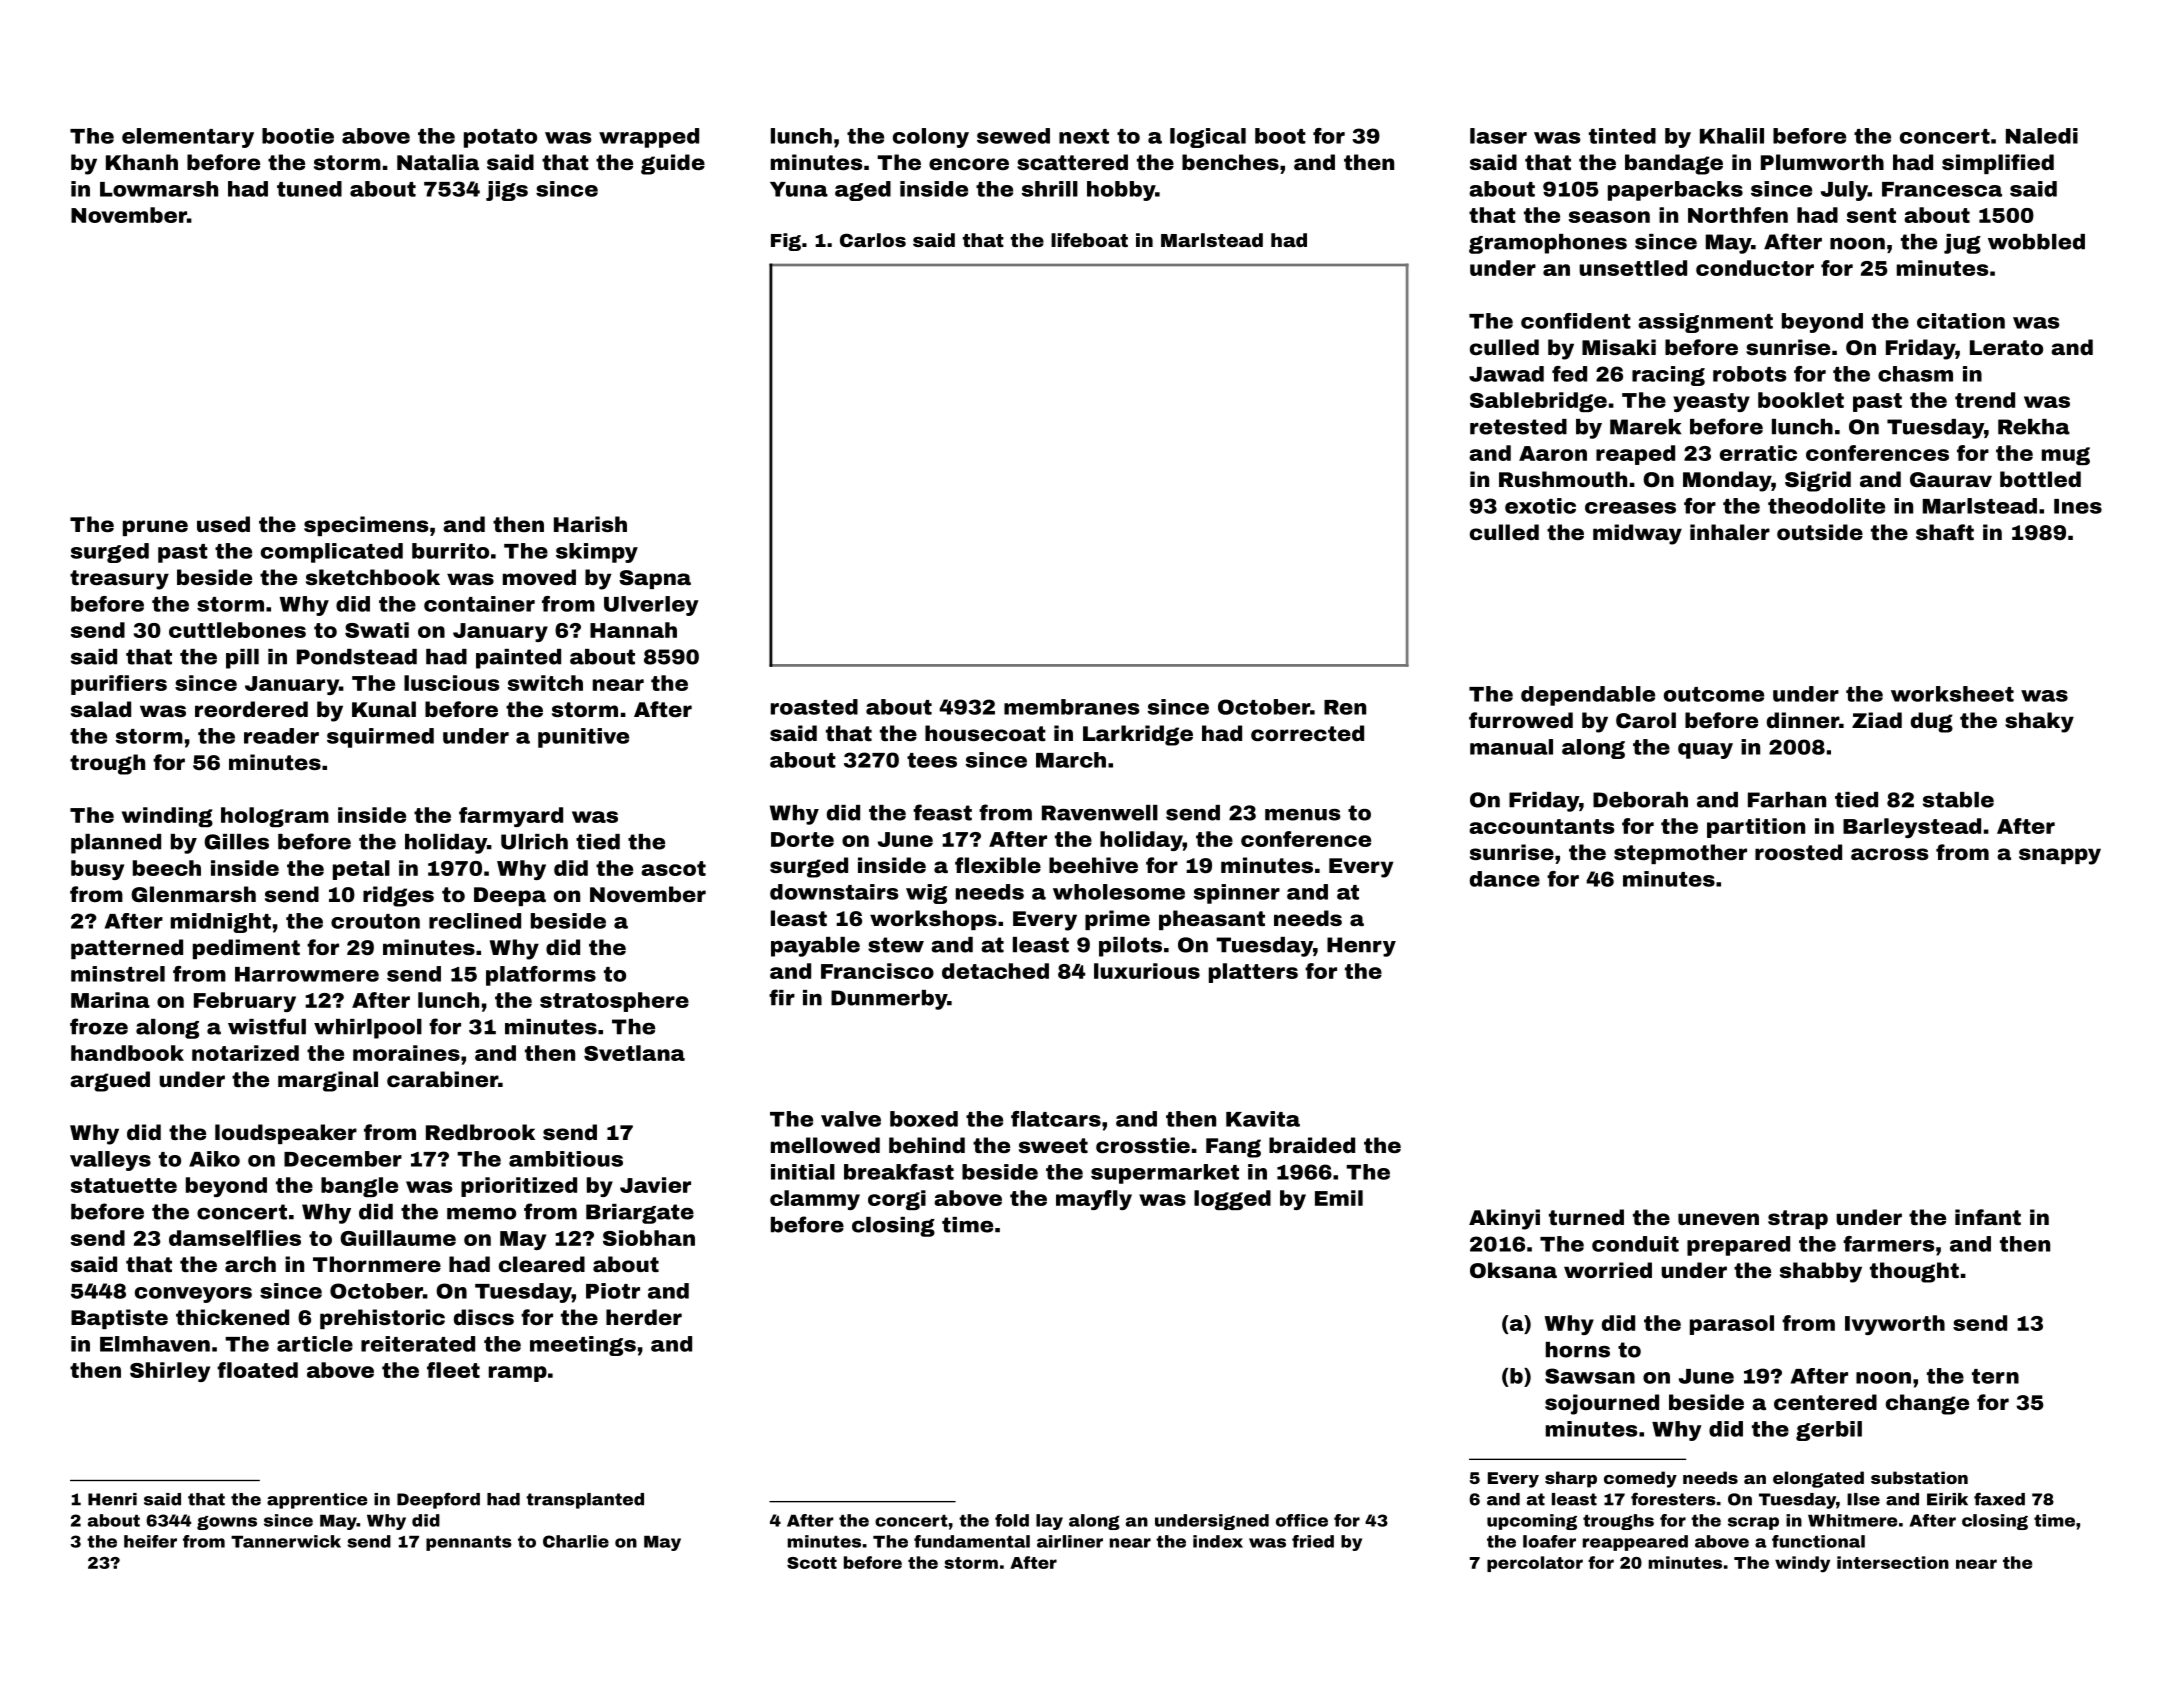  I want to click on lifeboat, so click(1089, 240).
